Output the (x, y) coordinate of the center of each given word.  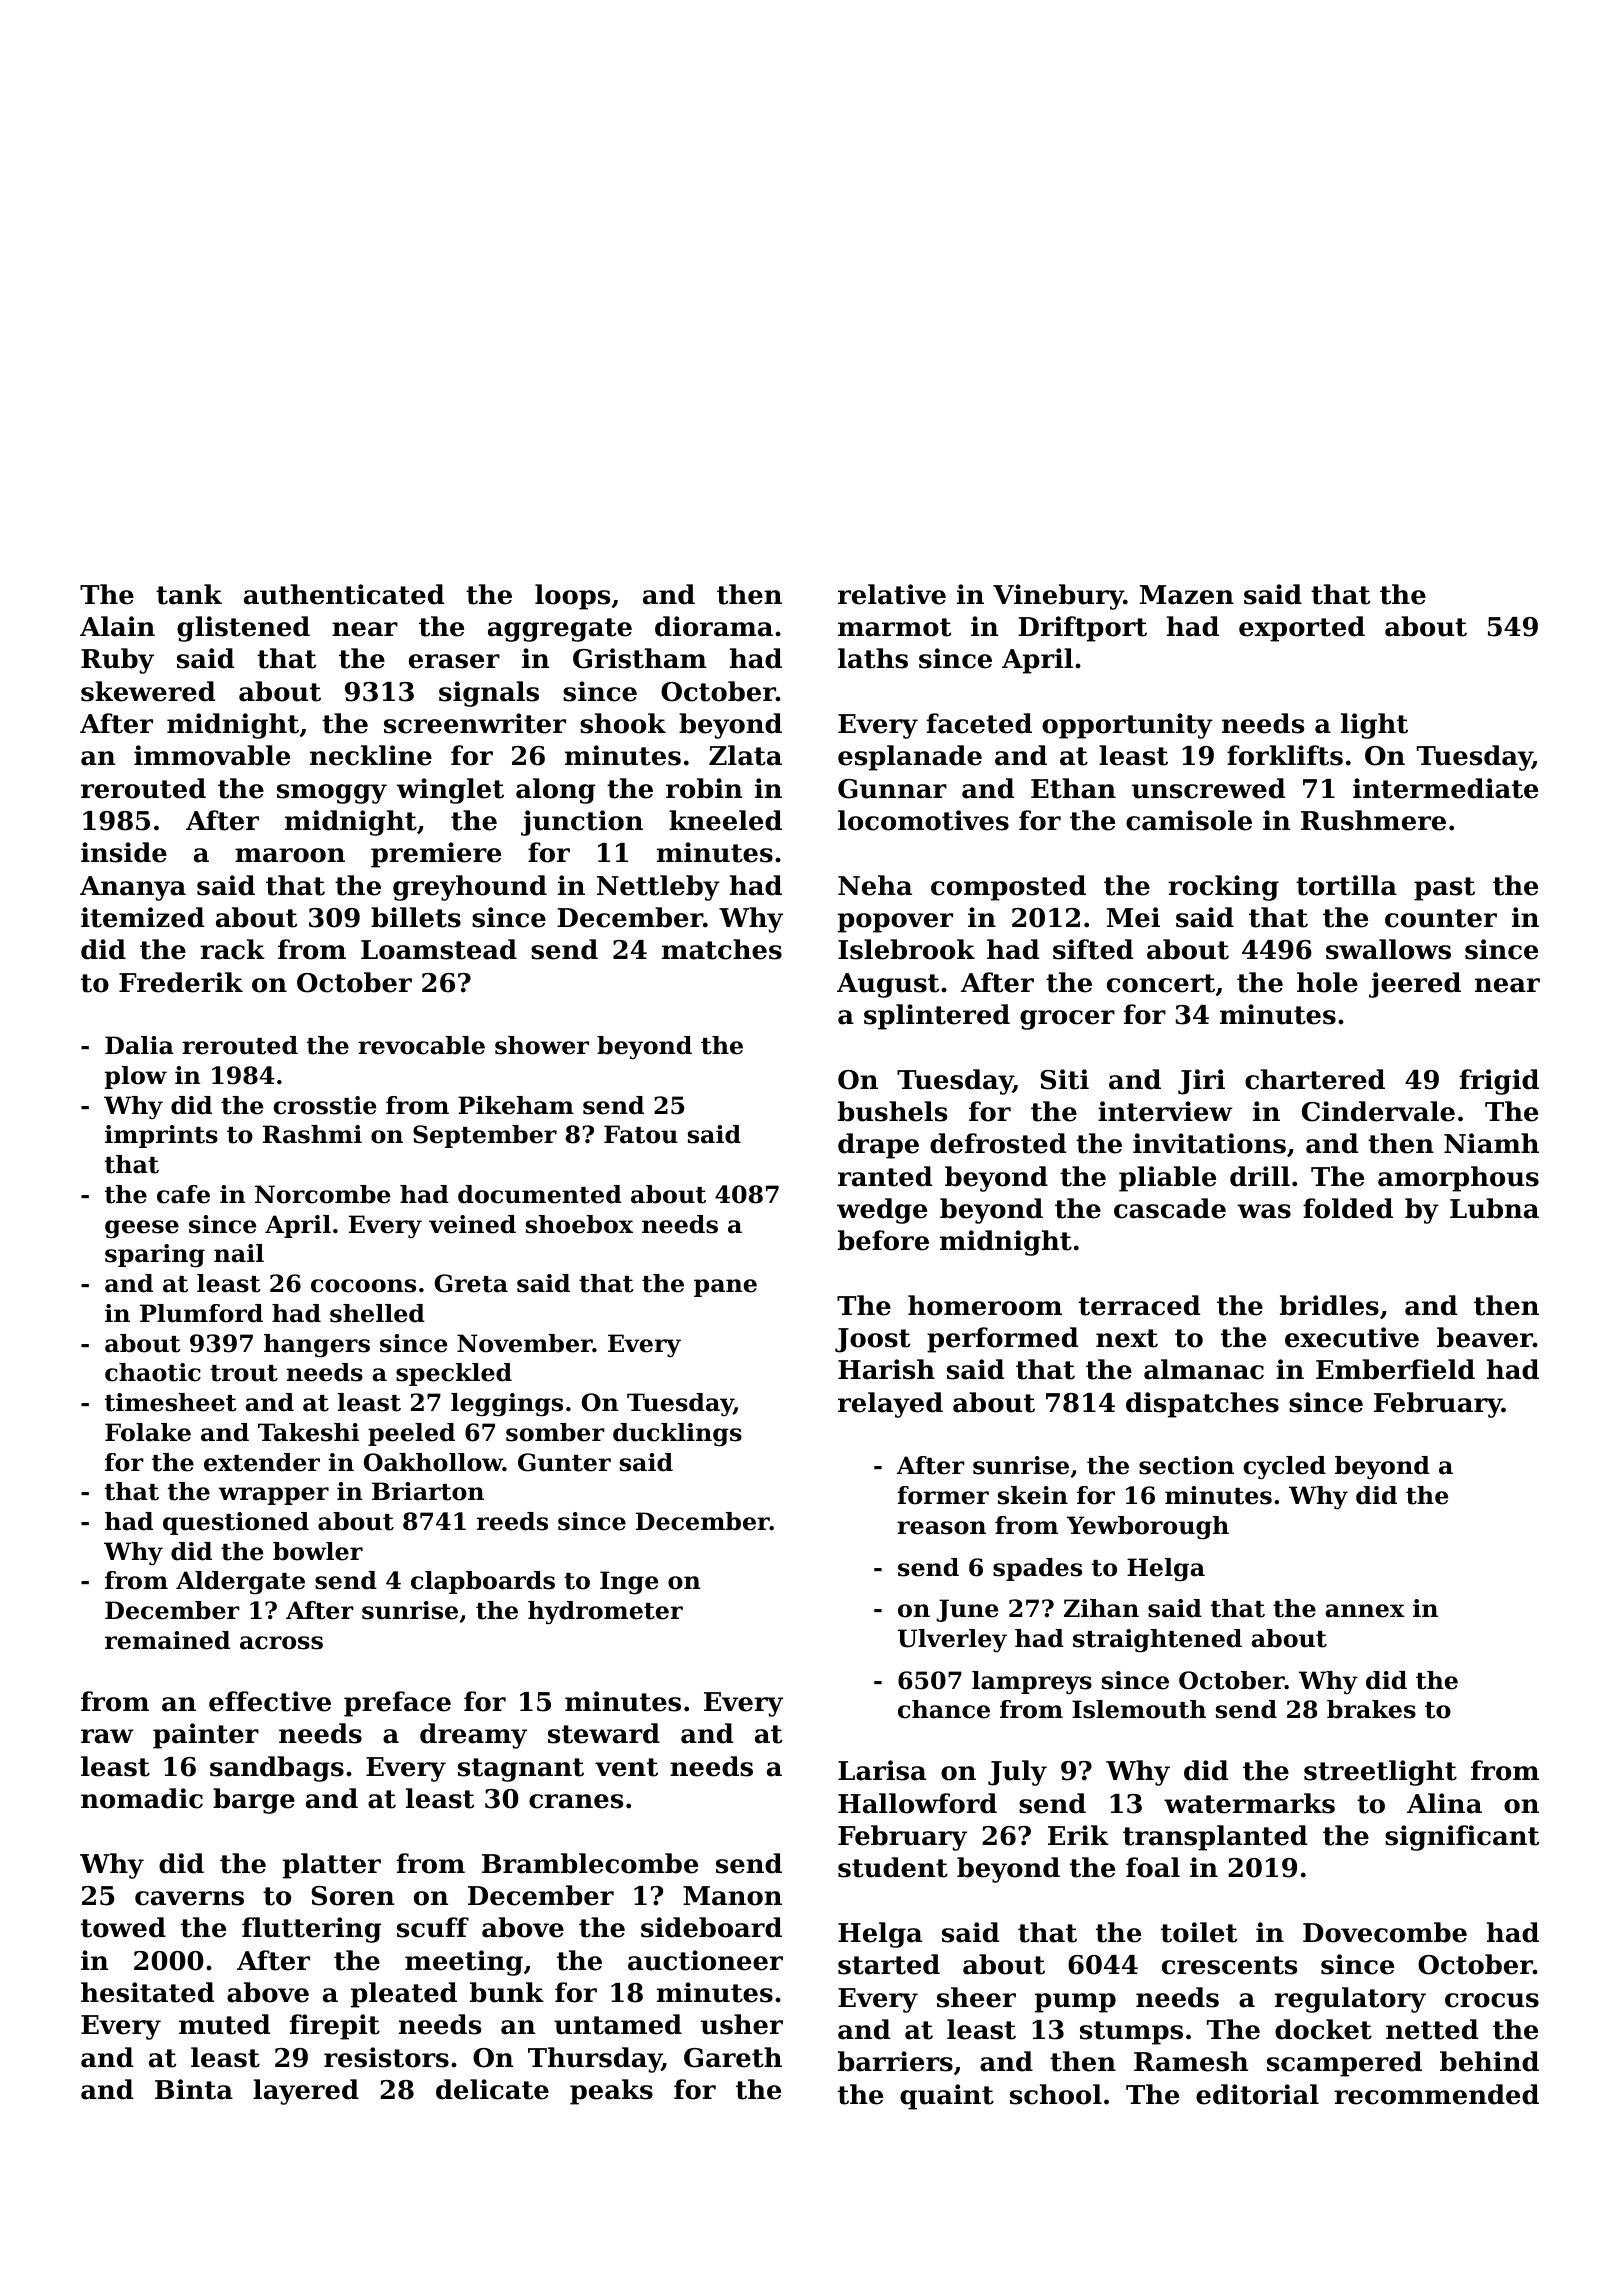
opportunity (1127, 726)
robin (704, 788)
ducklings (677, 1435)
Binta (194, 2089)
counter (1441, 918)
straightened (1157, 1641)
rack (232, 949)
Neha (875, 885)
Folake (148, 1432)
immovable (212, 755)
